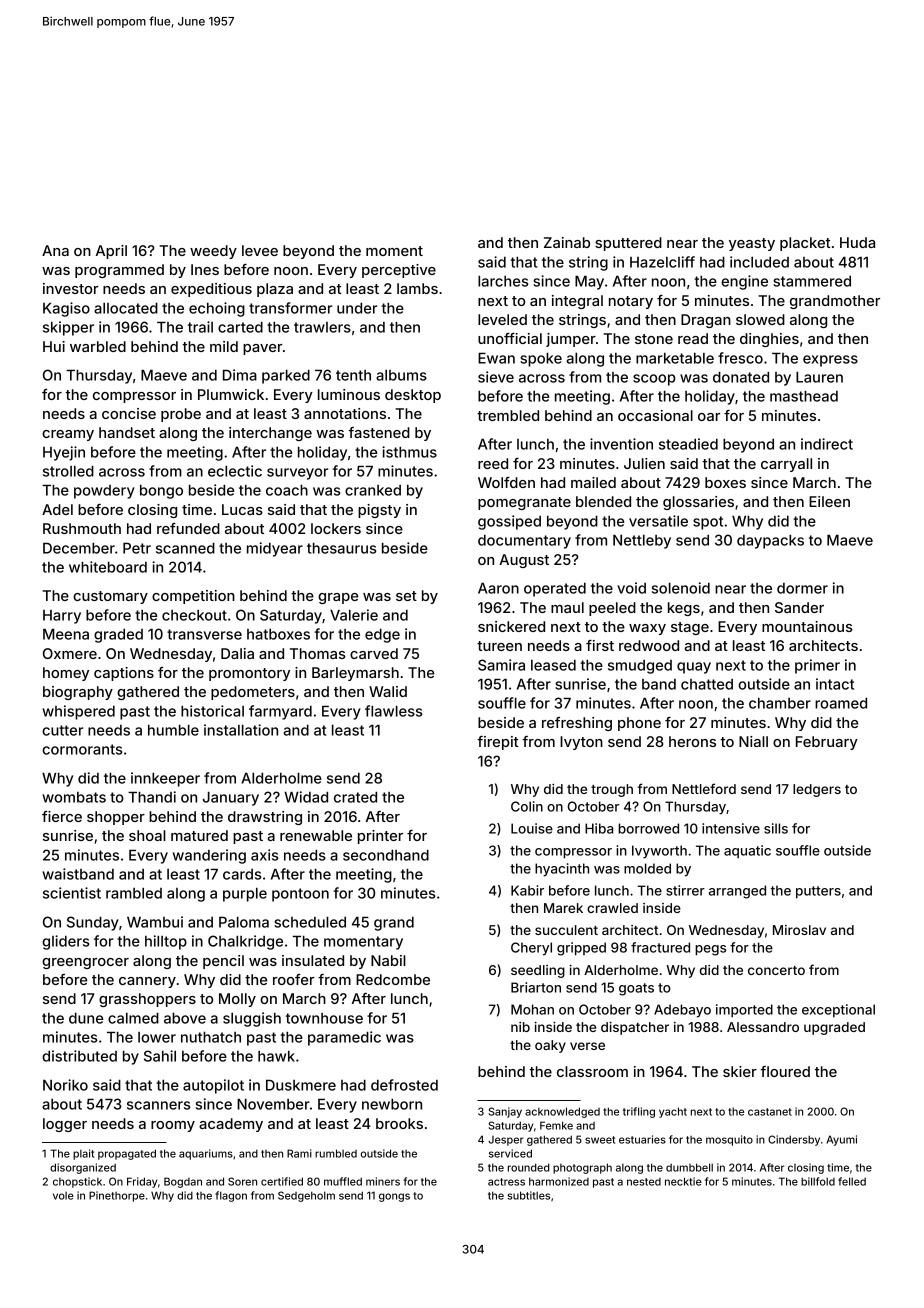 This screenshot has width=924, height=1308. What do you see at coordinates (707, 684) in the screenshot?
I see `chatted` at bounding box center [707, 684].
